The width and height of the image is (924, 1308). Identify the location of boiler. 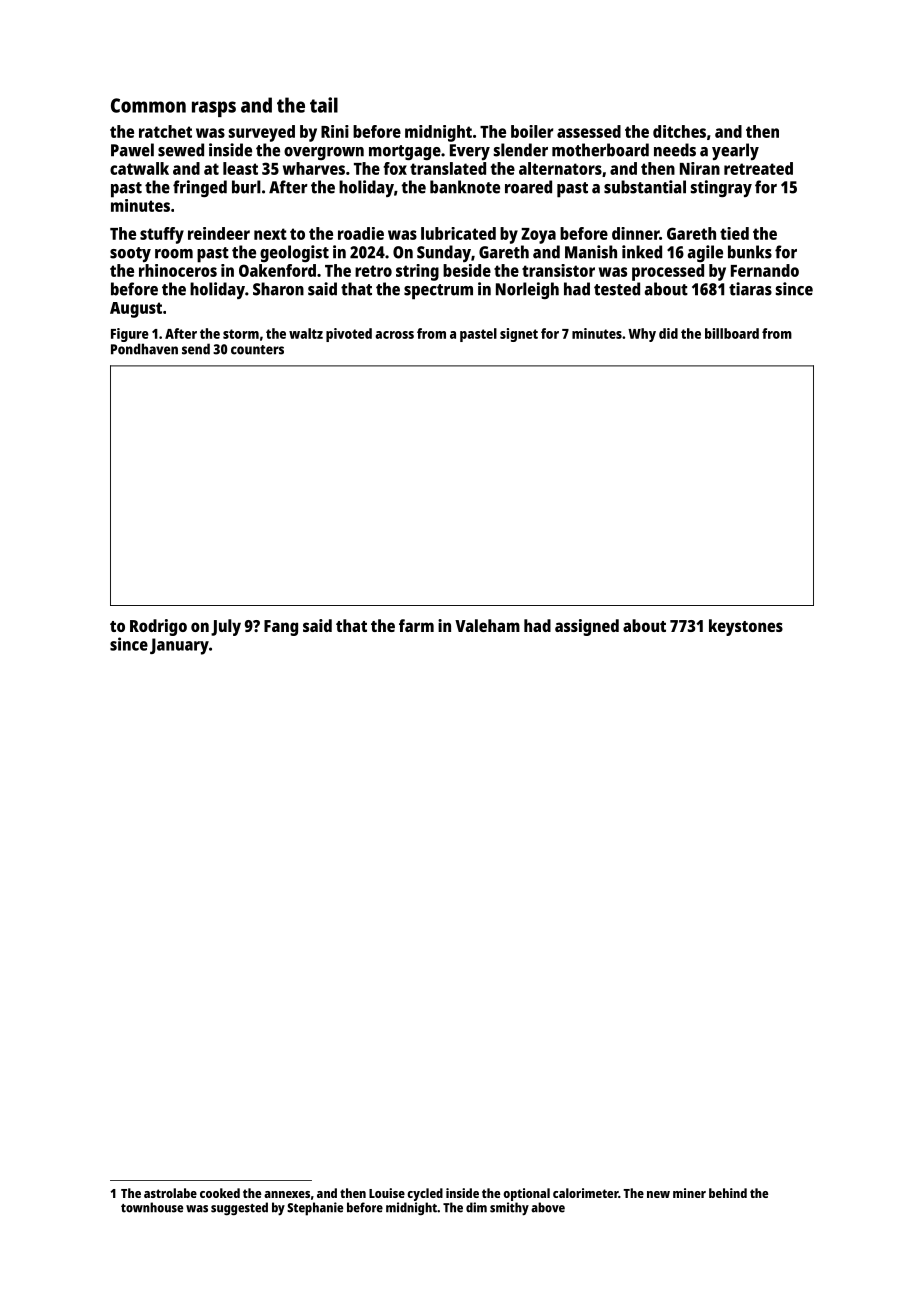
(532, 131).
